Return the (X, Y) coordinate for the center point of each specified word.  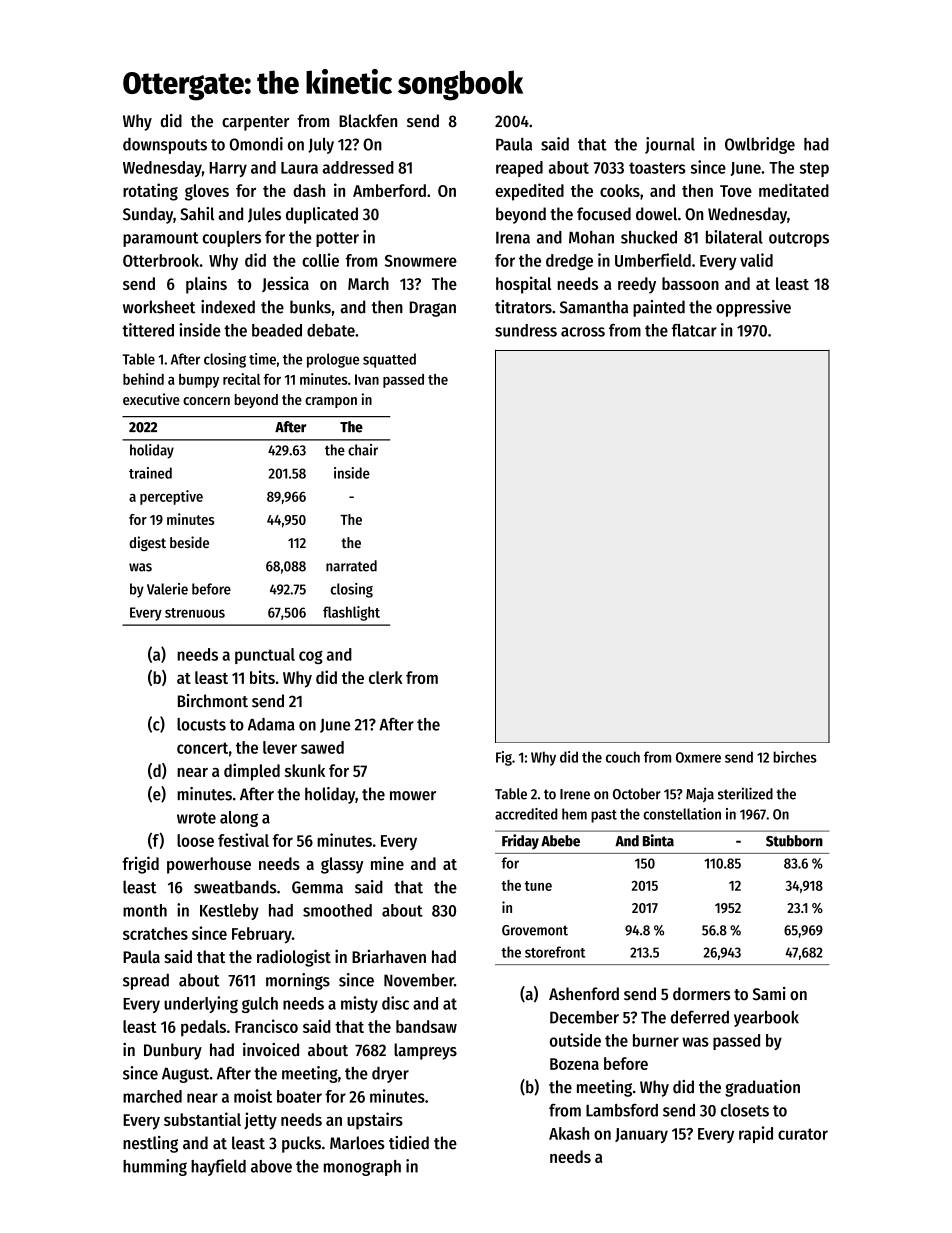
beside (189, 542)
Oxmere (698, 757)
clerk (386, 677)
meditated (794, 190)
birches (795, 757)
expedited (529, 192)
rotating (150, 192)
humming (155, 1167)
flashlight (351, 613)
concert (202, 748)
